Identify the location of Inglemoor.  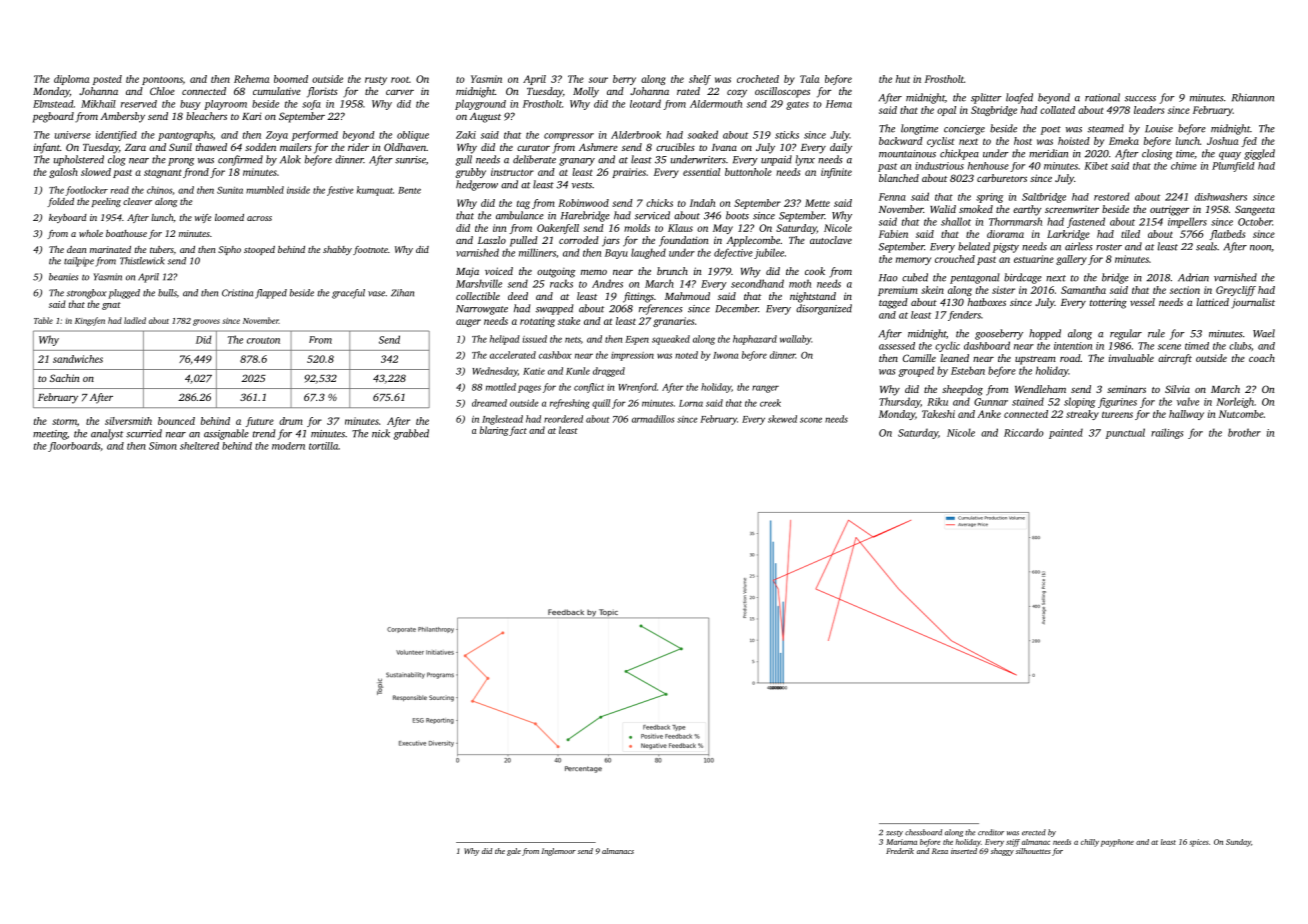
(559, 852).
